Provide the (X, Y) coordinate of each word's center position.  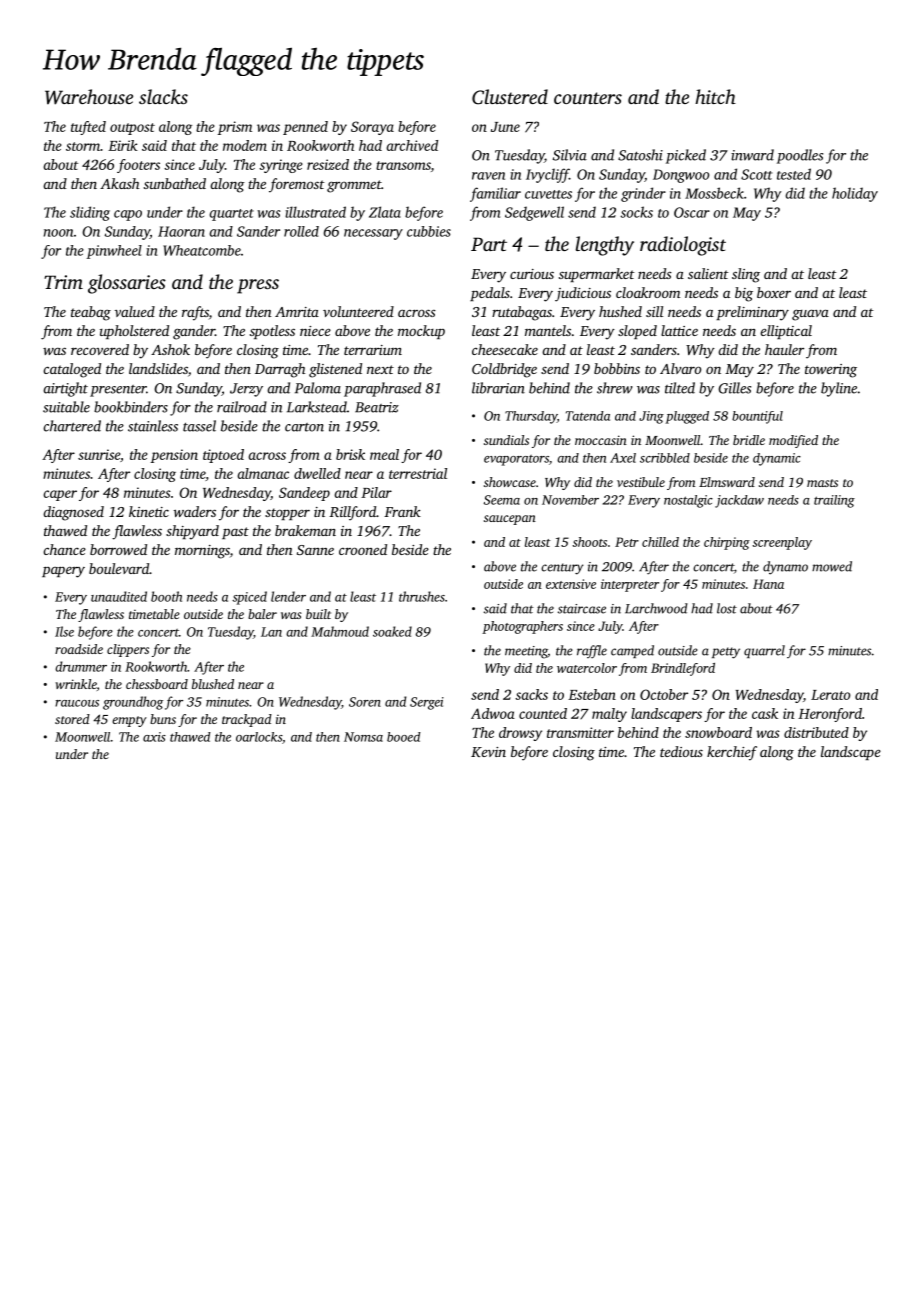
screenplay (782, 543)
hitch (715, 96)
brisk (350, 454)
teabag (91, 313)
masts (822, 483)
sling (746, 275)
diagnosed (73, 513)
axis (154, 737)
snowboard (718, 732)
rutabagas (522, 313)
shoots (590, 542)
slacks (163, 96)
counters (588, 98)
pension (174, 456)
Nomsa (363, 737)
